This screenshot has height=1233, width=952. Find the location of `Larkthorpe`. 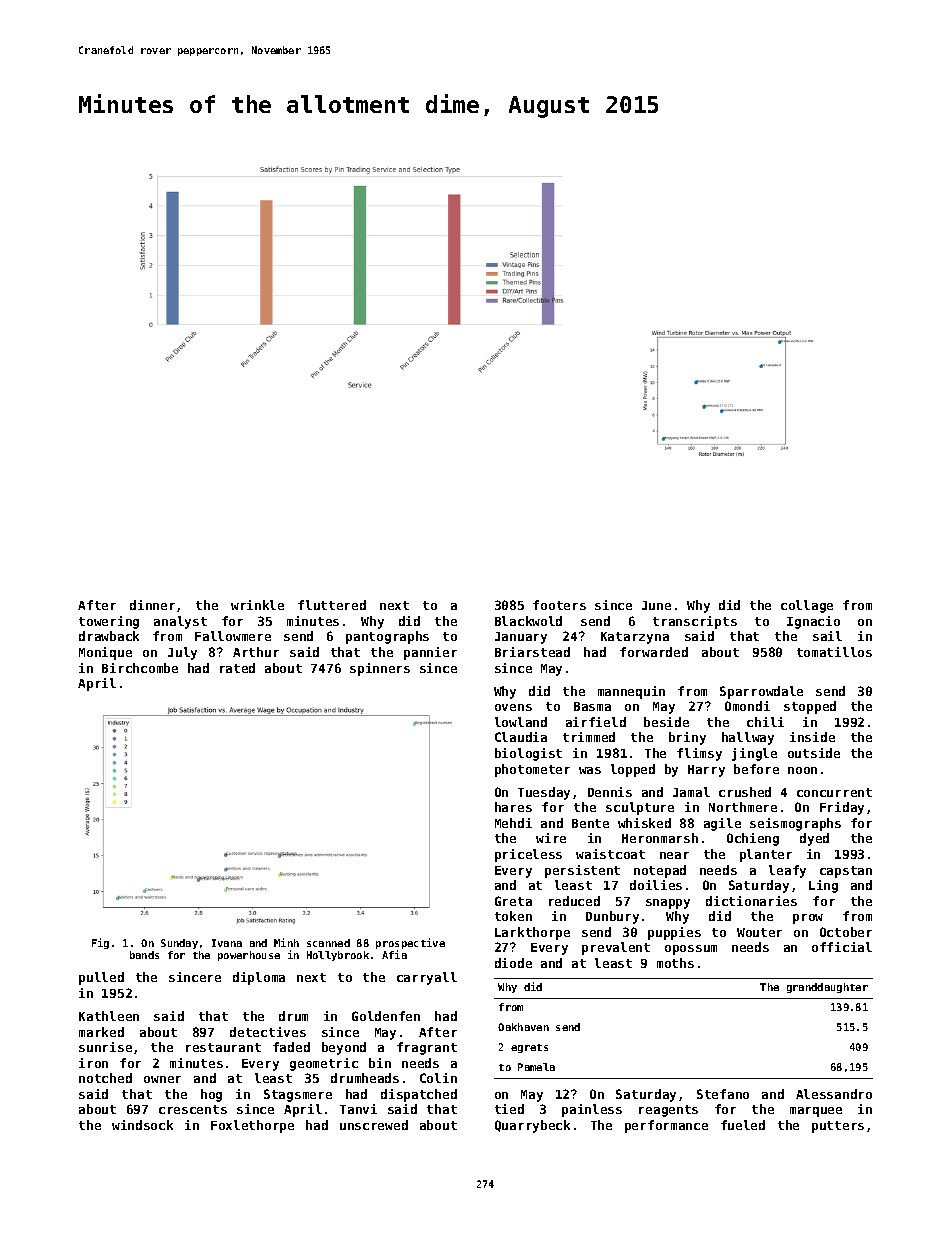

Larkthorpe is located at coordinates (532, 933).
